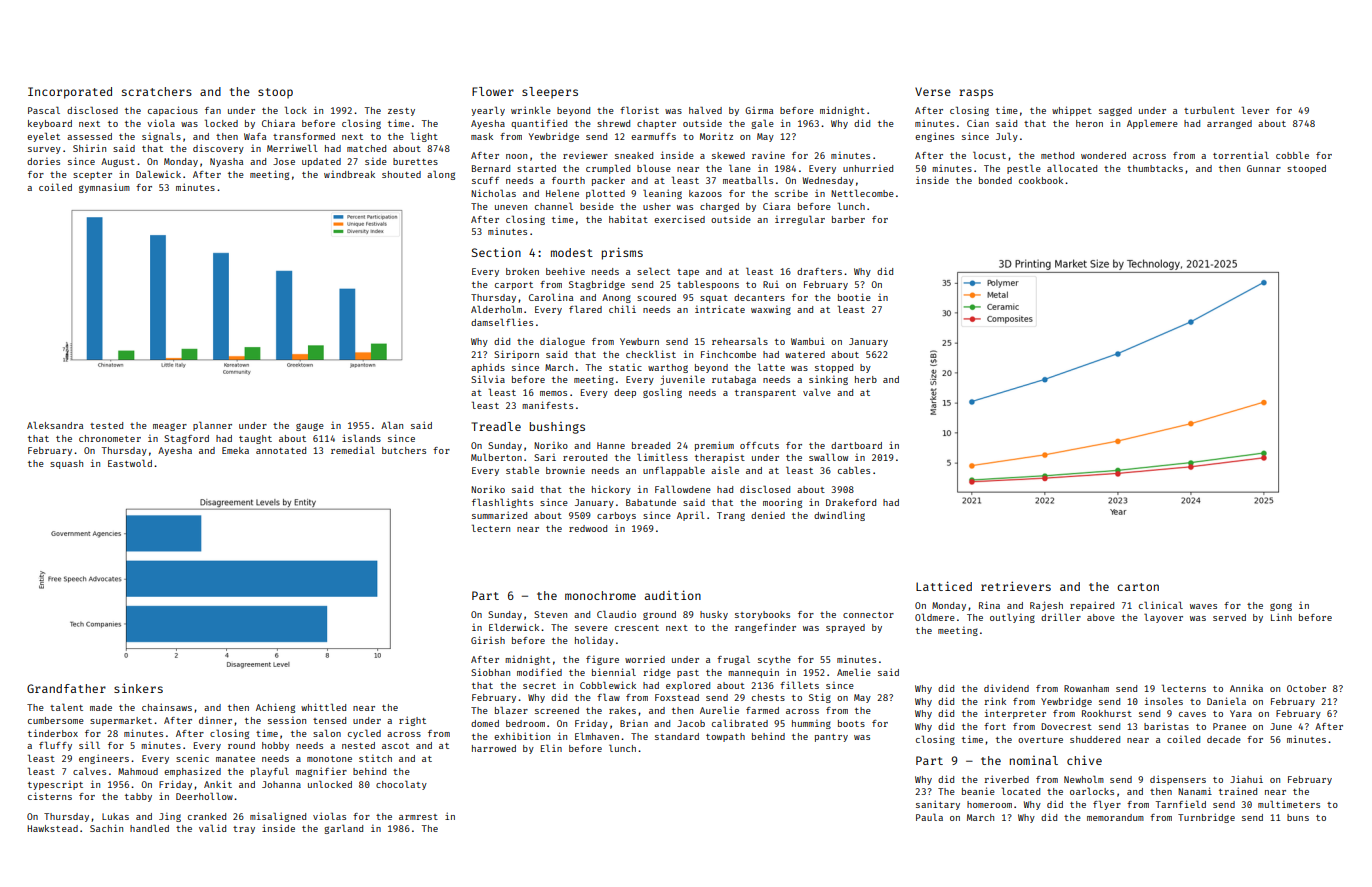 The width and height of the page is (1372, 887). What do you see at coordinates (854, 470) in the page?
I see `cables` at bounding box center [854, 470].
